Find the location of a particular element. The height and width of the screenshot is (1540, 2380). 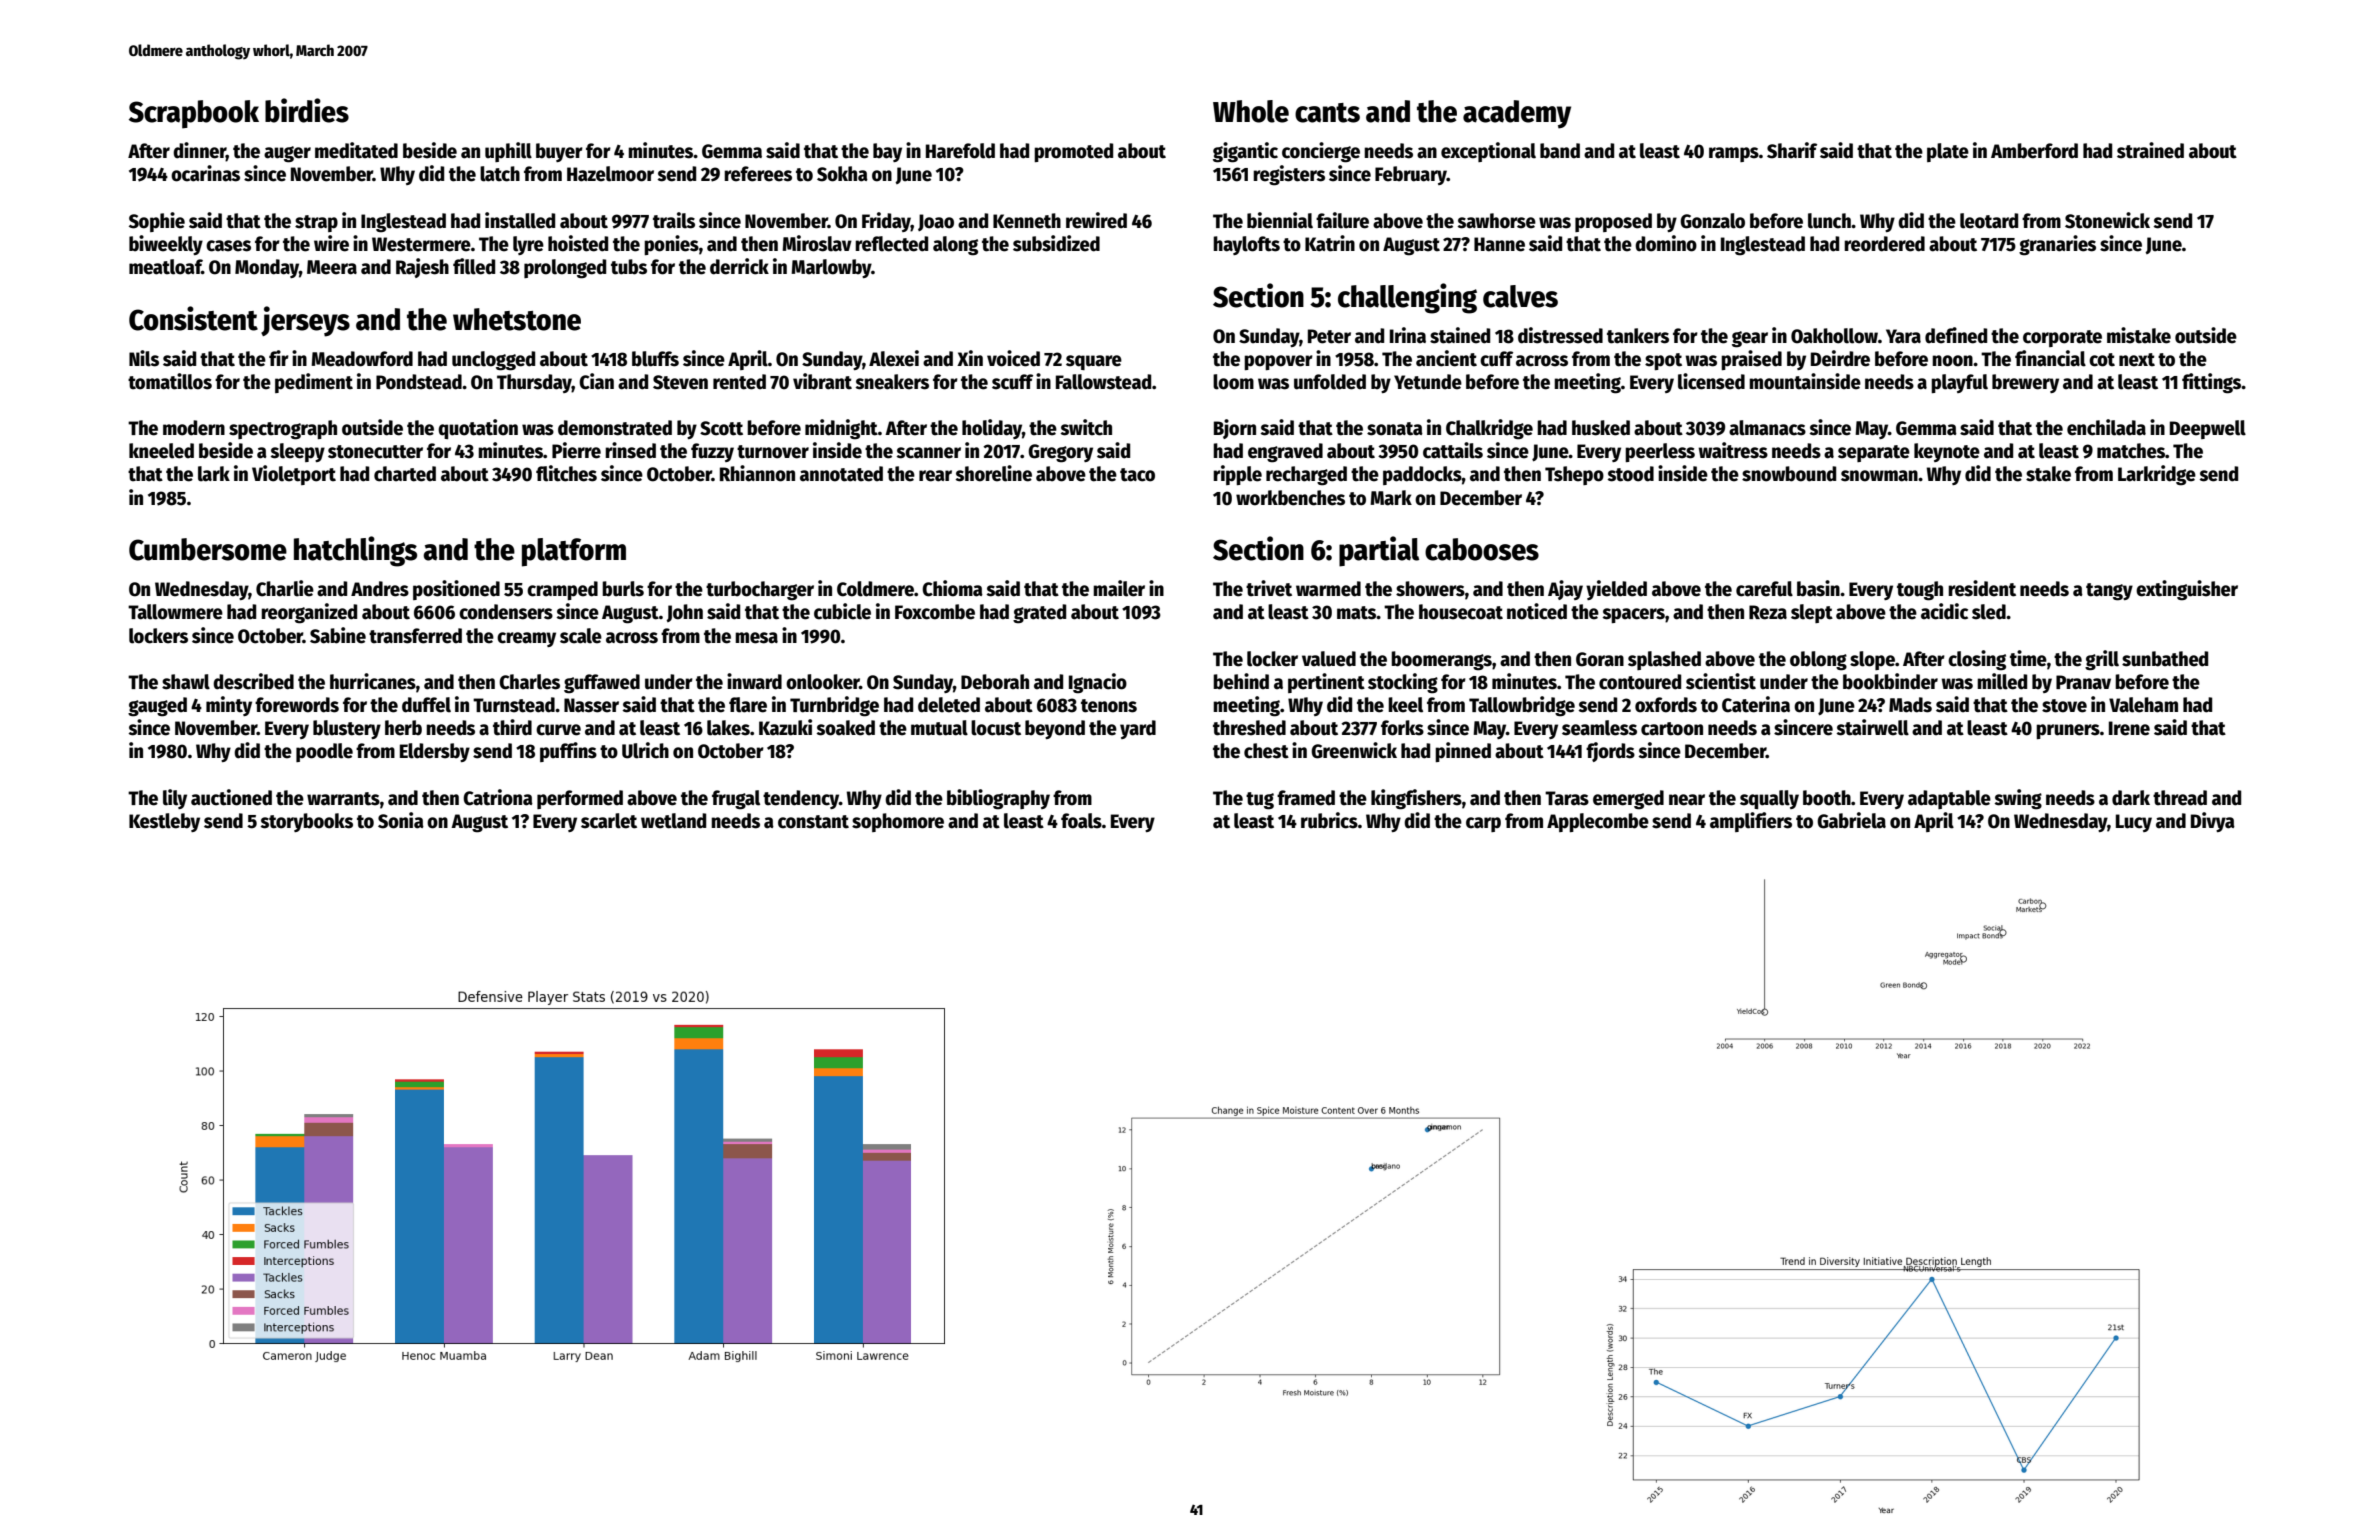

domino is located at coordinates (1666, 243).
